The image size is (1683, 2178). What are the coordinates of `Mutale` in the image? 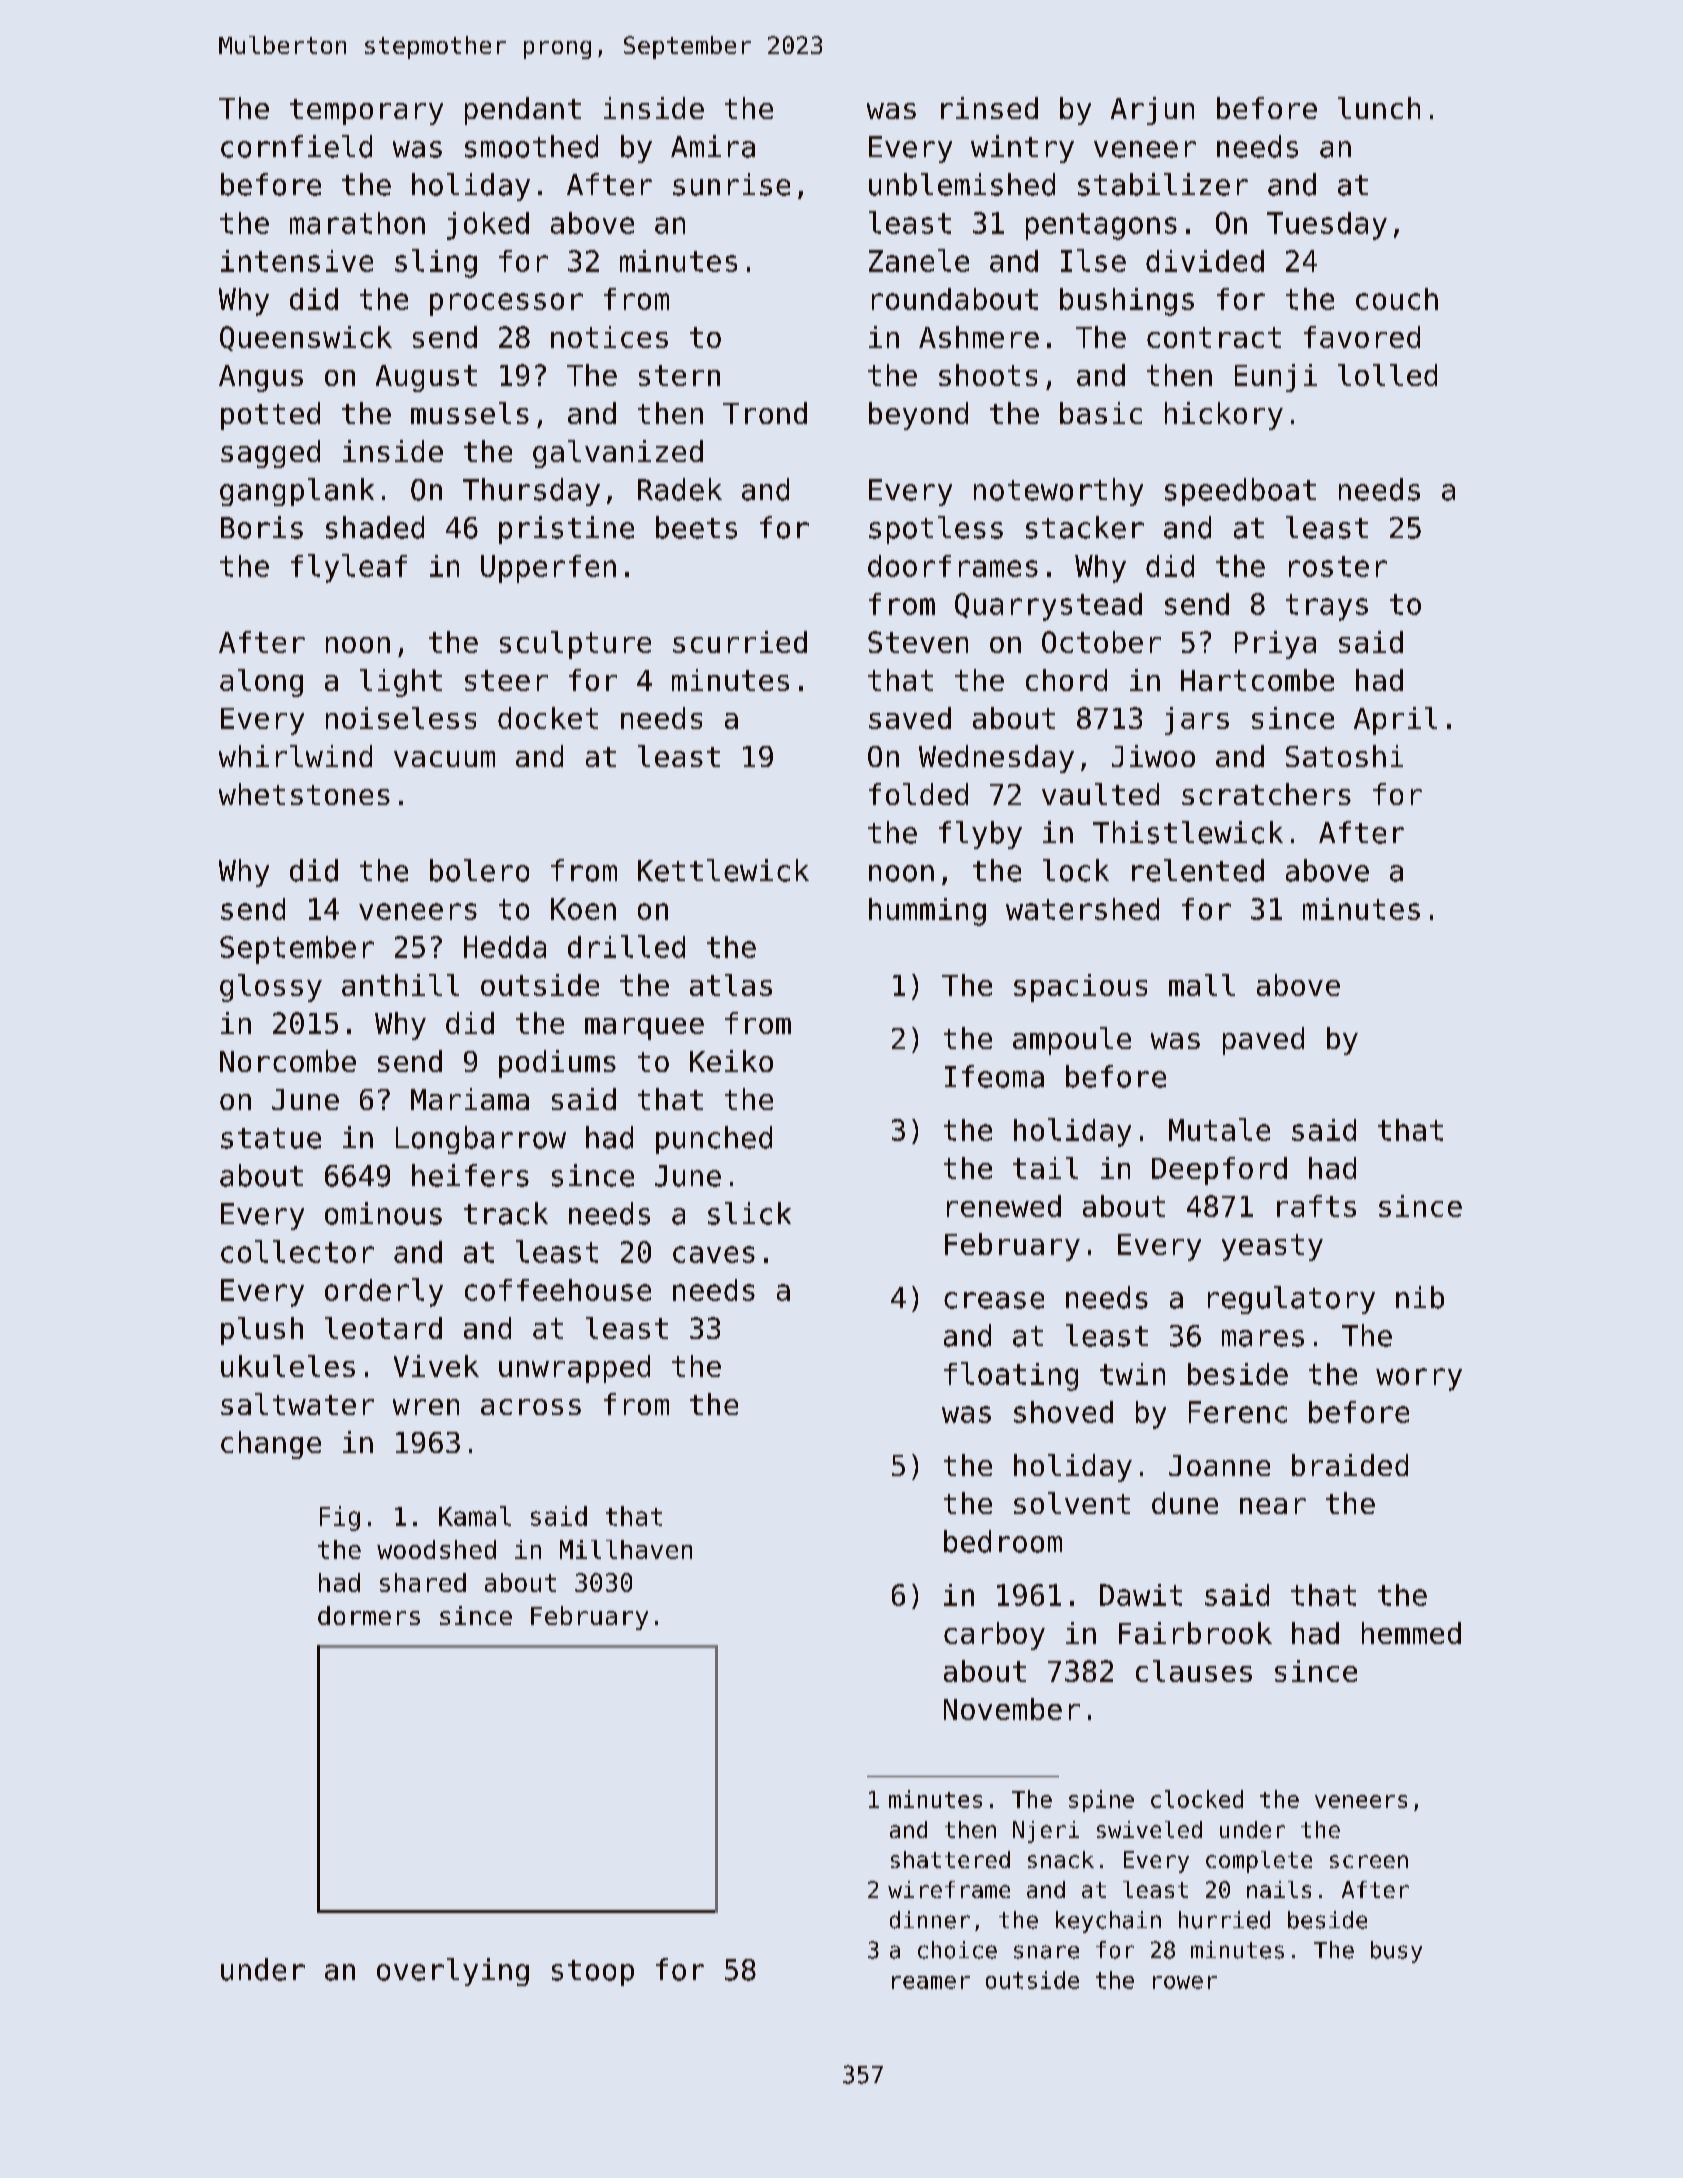 It's located at (1219, 1129).
